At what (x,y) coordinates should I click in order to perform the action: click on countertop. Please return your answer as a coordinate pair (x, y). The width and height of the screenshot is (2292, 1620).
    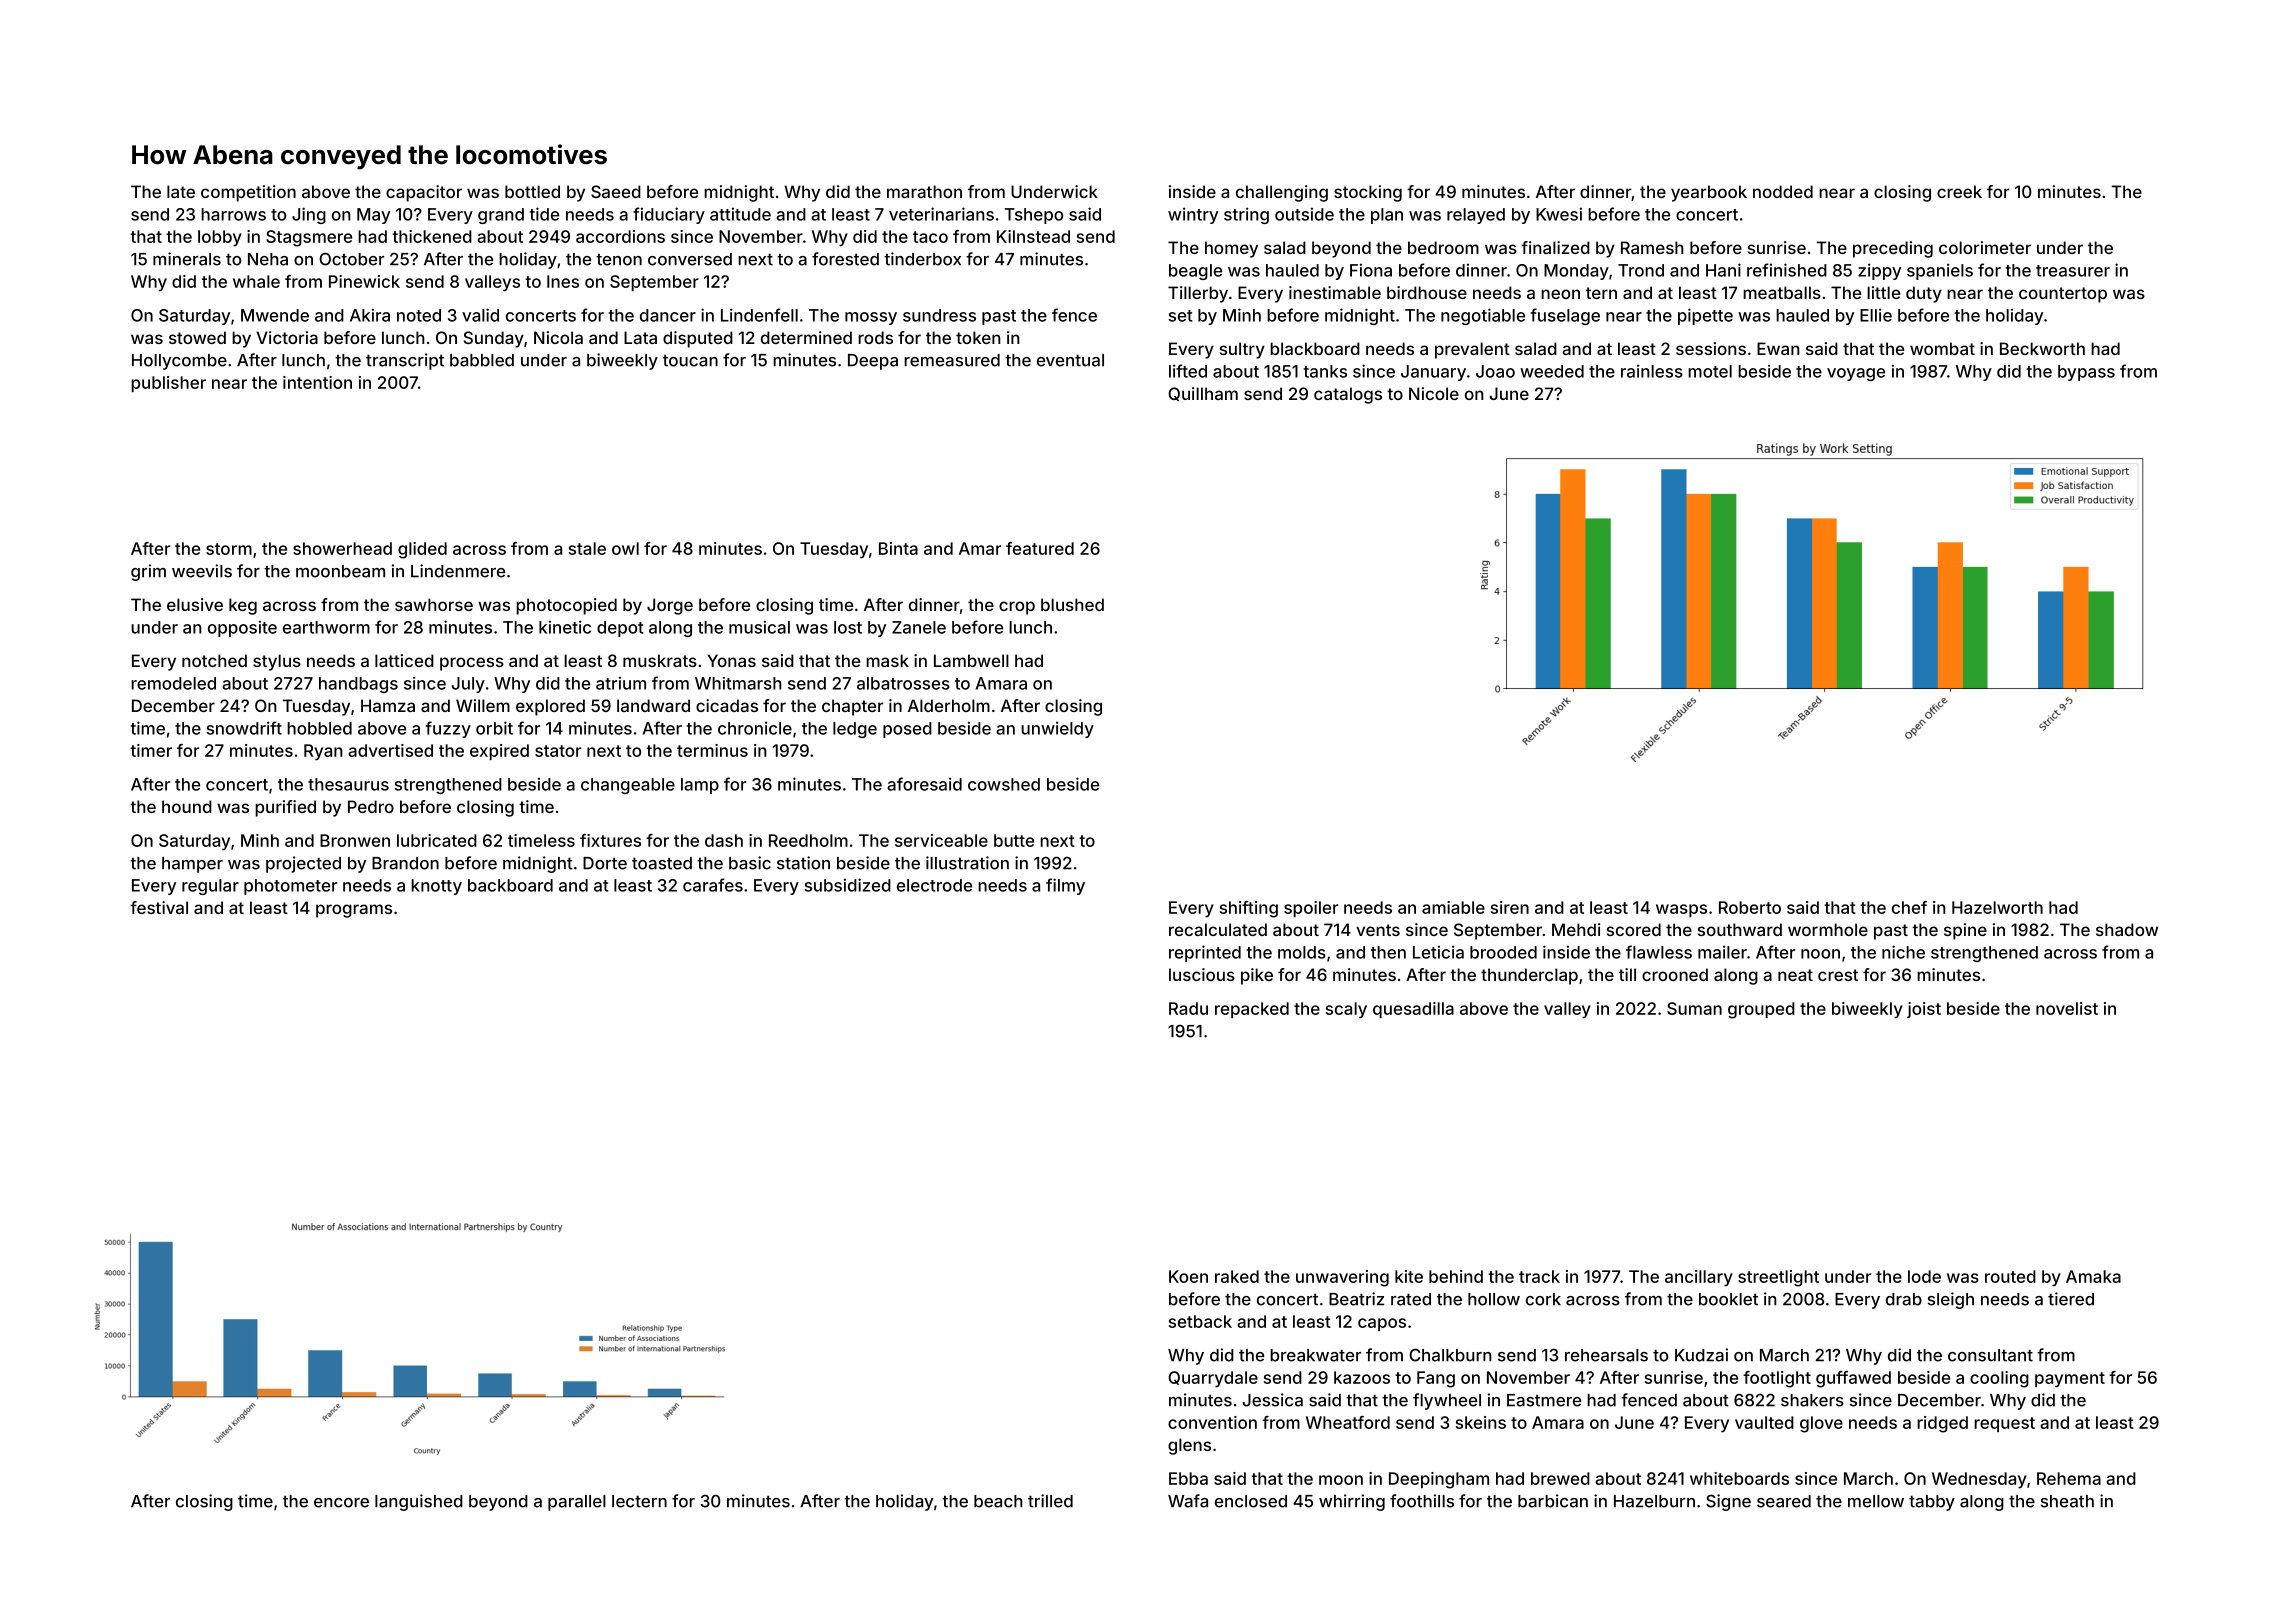
    Looking at the image, I should click on (2063, 295).
